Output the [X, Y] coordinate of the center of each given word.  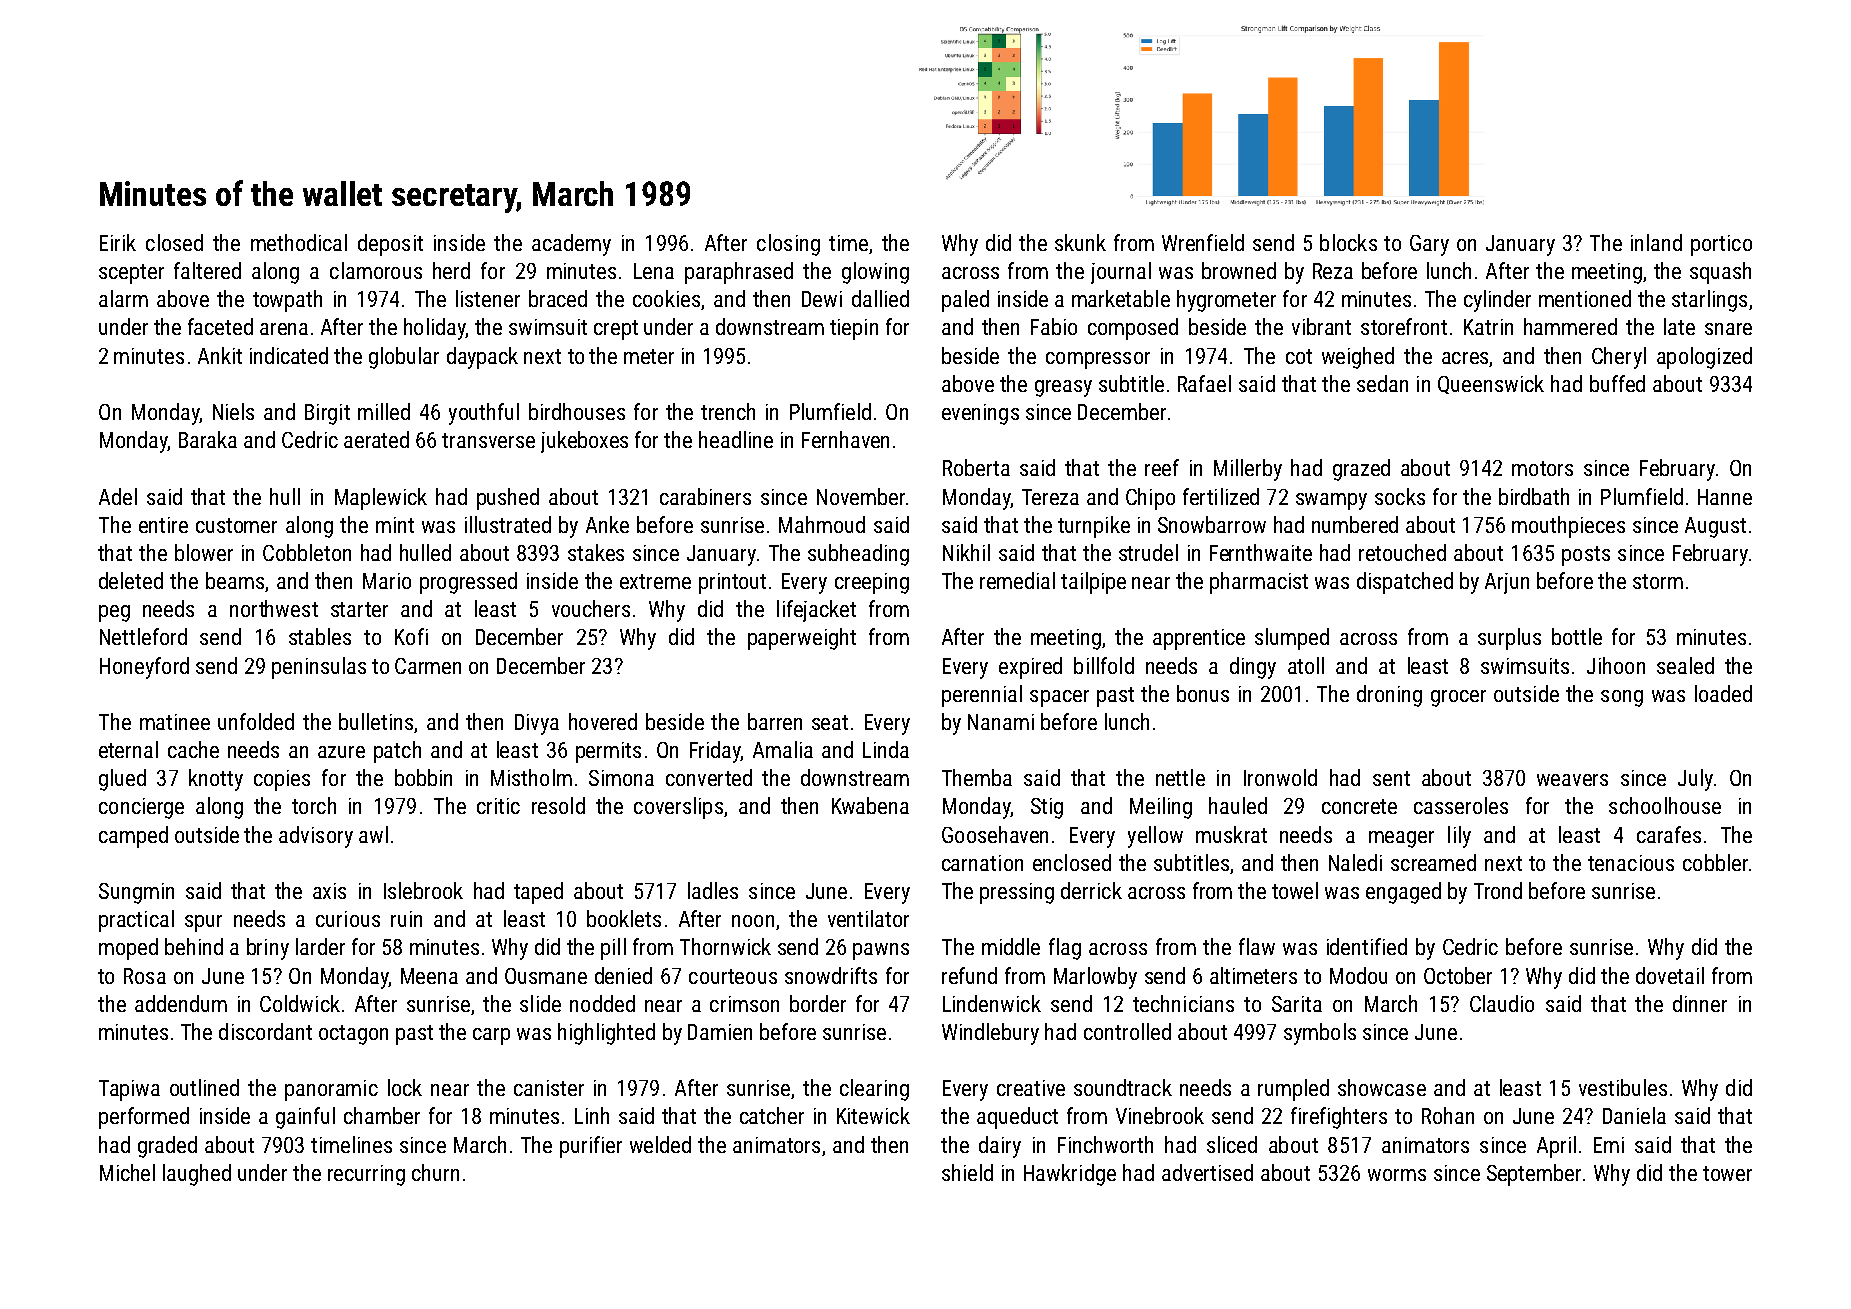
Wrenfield [1203, 242]
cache [193, 749]
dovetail [1670, 975]
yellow [1155, 837]
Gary [1429, 245]
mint [395, 525]
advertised [1207, 1172]
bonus [1203, 693]
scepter [131, 274]
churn [435, 1172]
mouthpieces [1568, 527]
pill [613, 949]
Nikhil [966, 552]
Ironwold [1280, 777]
